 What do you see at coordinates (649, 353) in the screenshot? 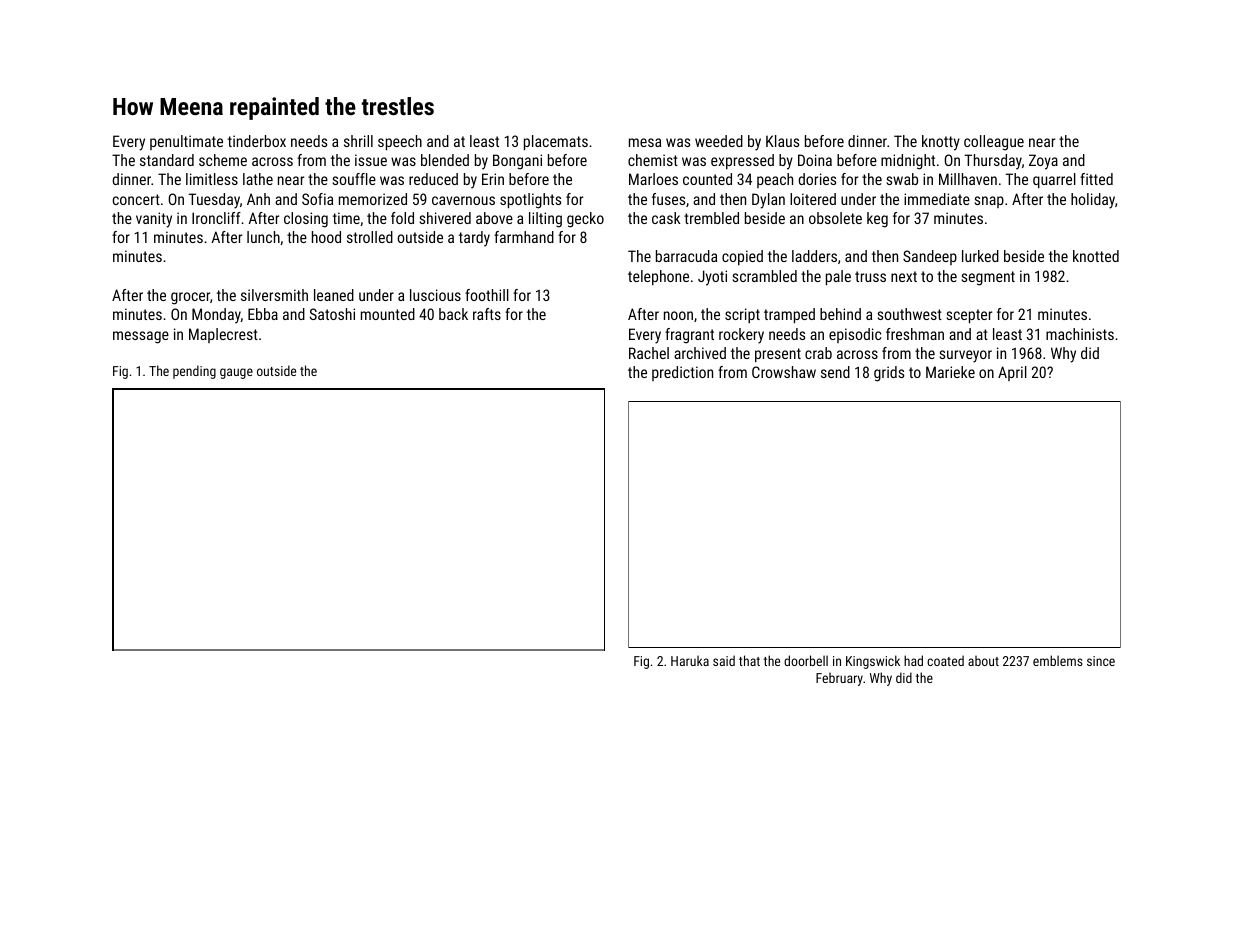
I see `Rachel` at bounding box center [649, 353].
